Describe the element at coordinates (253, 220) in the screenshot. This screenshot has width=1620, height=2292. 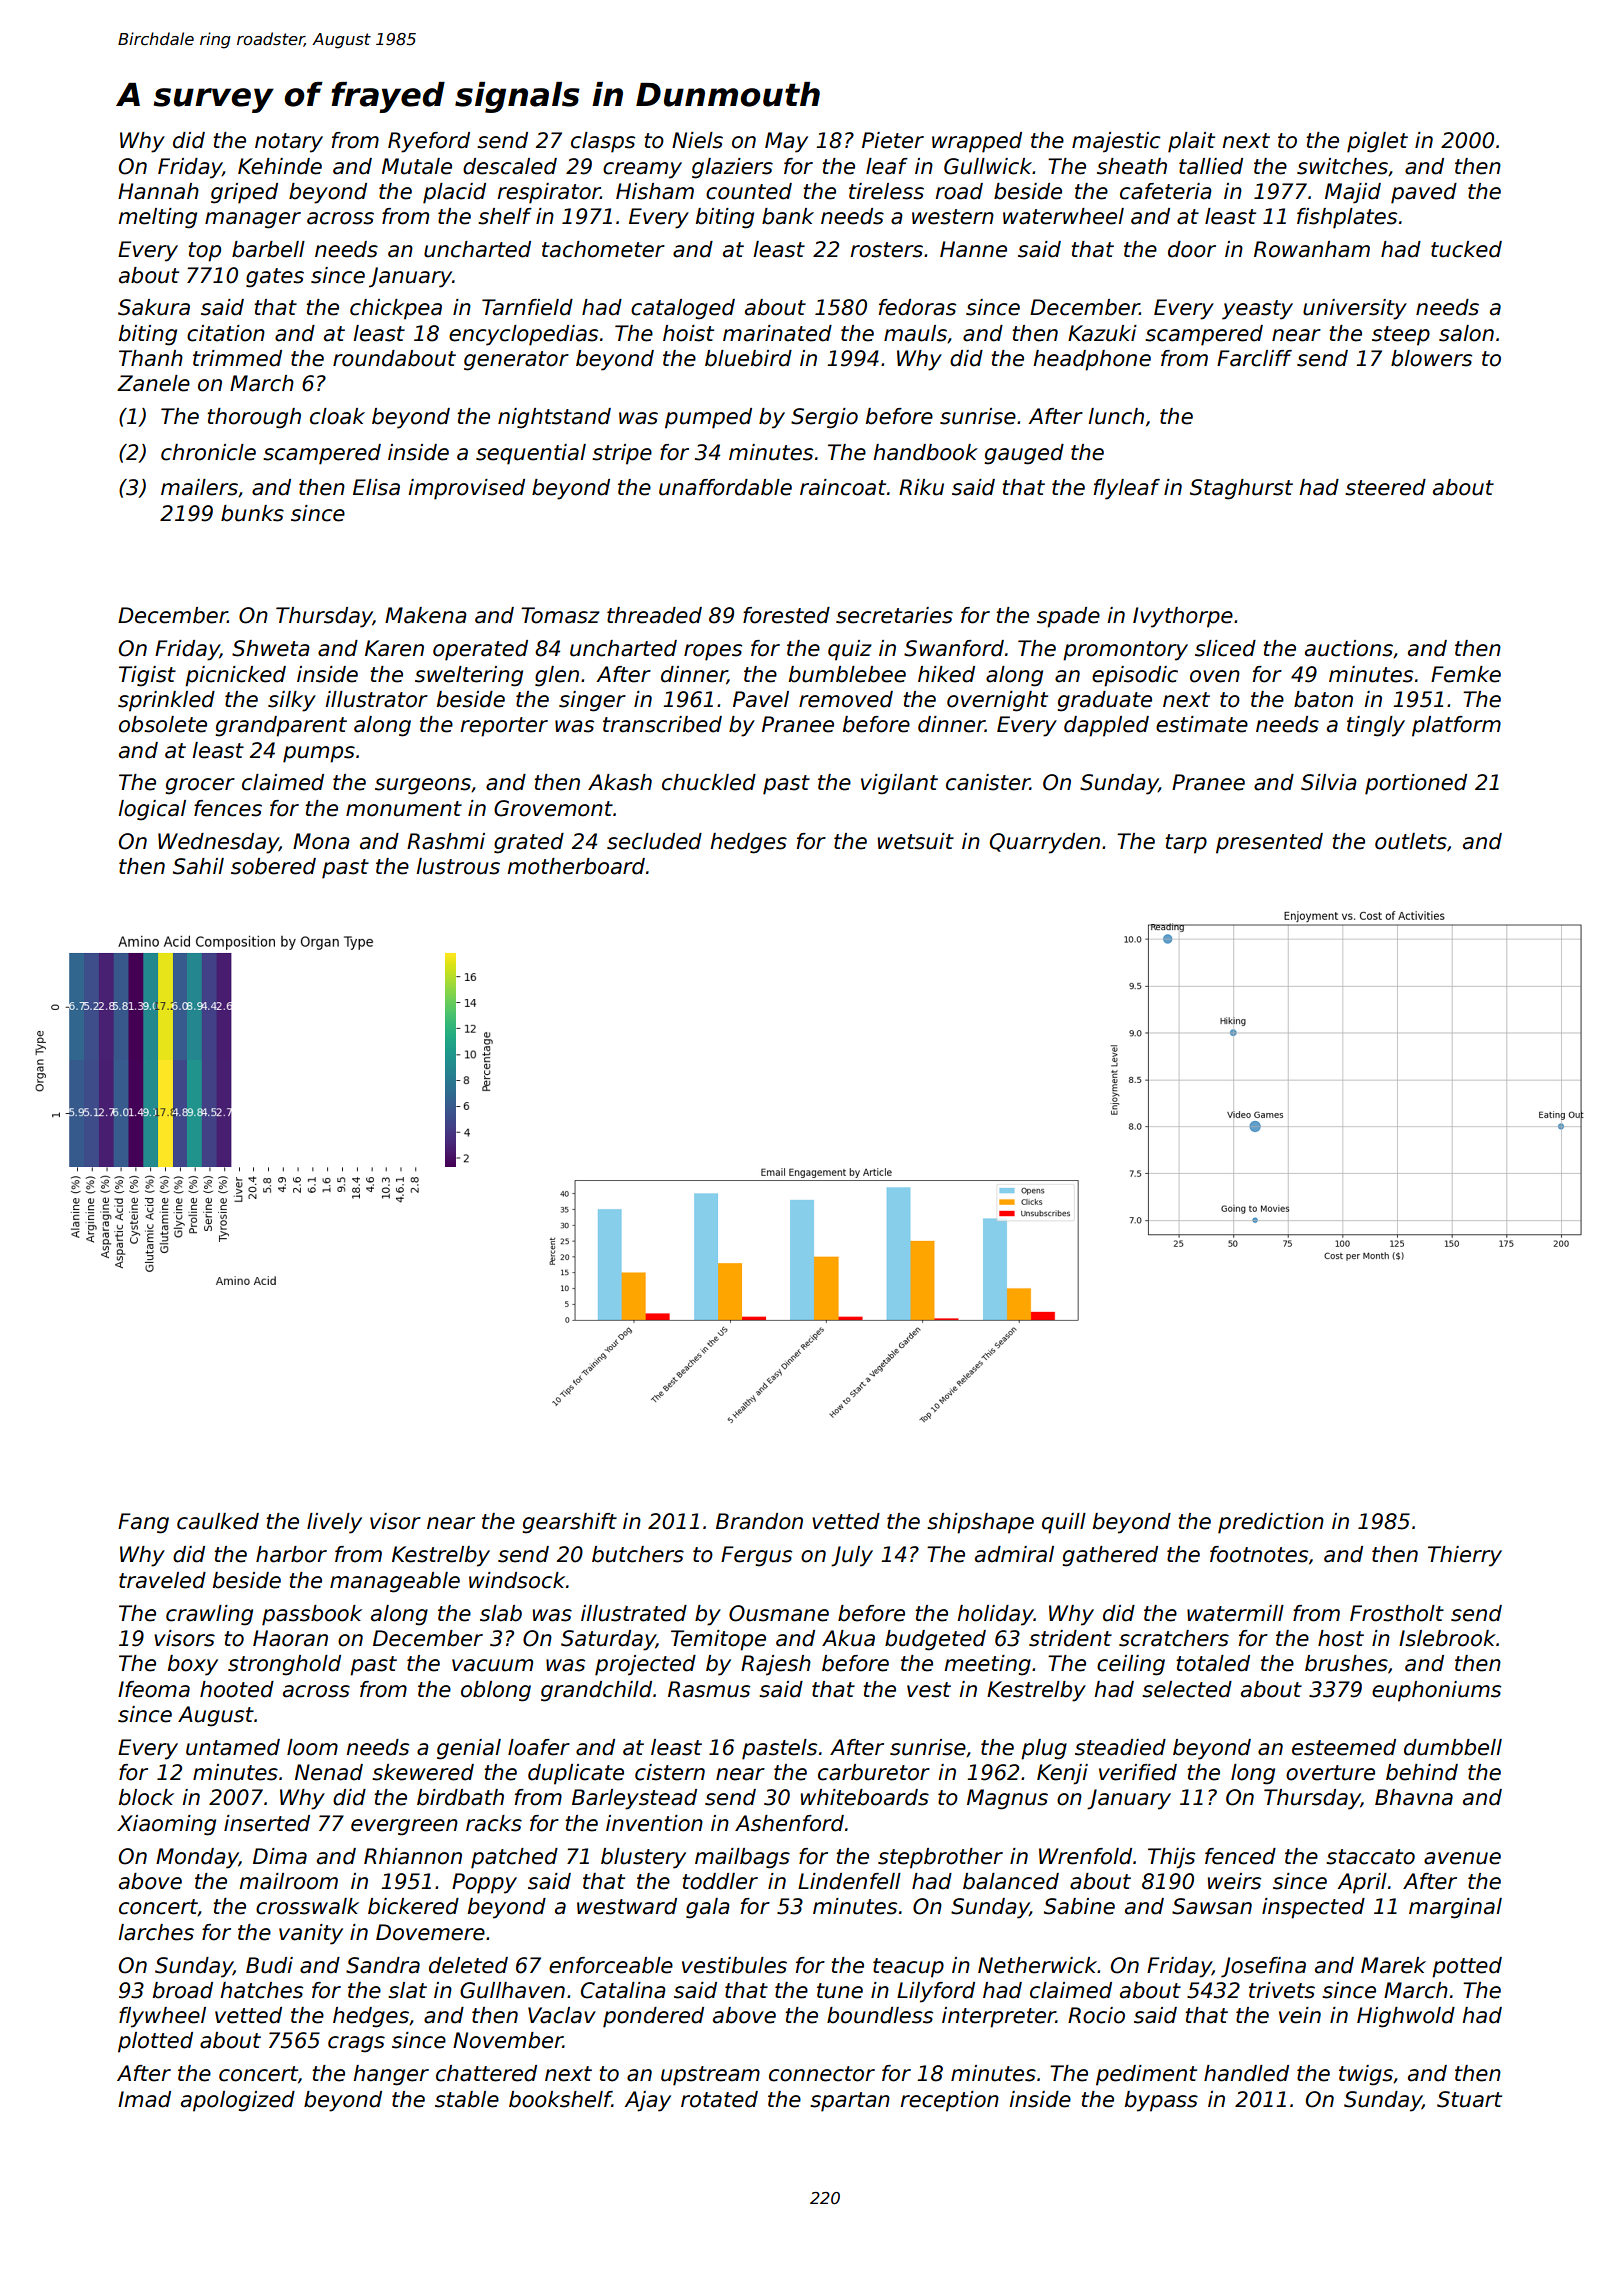
I see `manager` at that location.
